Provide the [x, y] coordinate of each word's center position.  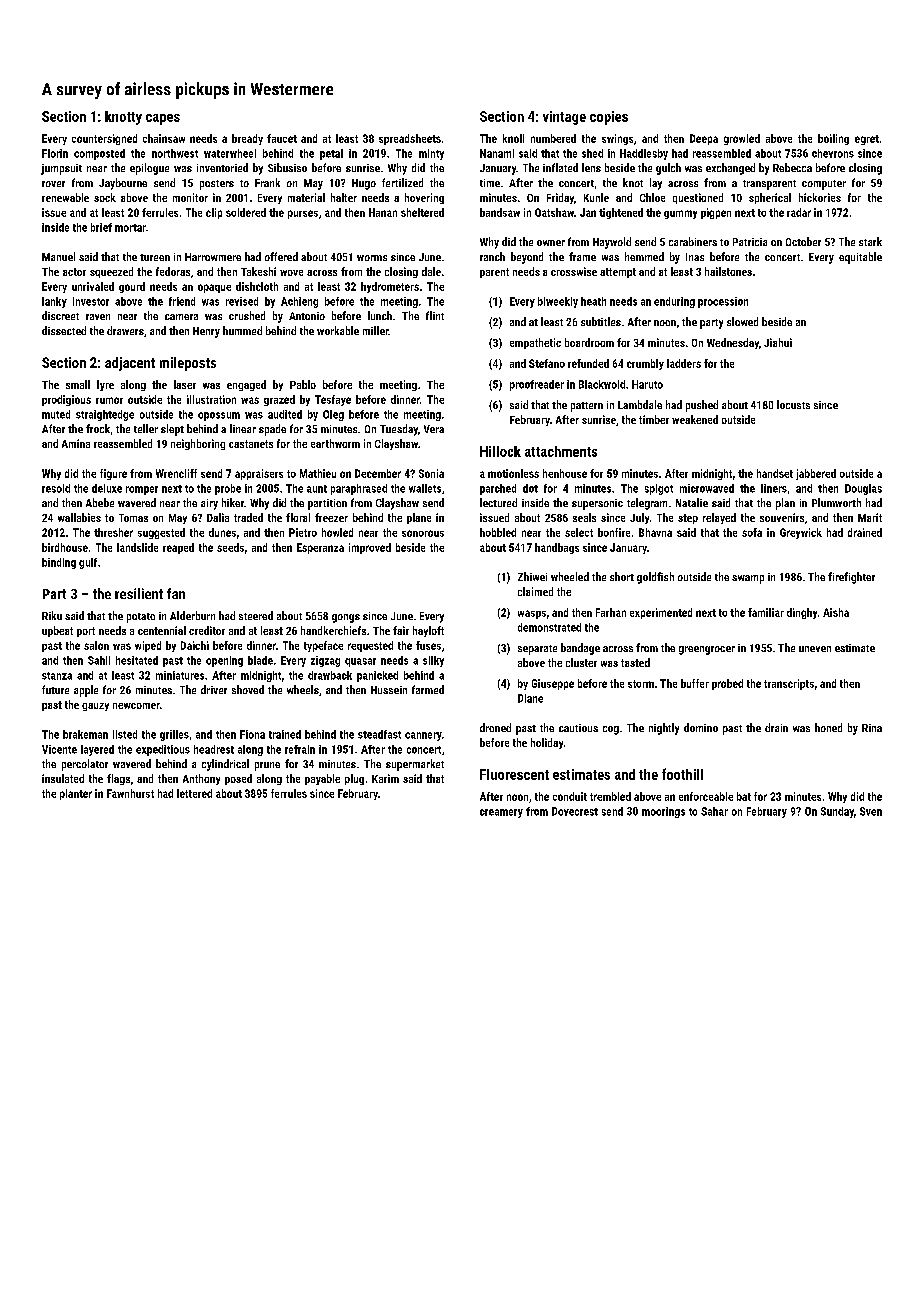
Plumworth [836, 502]
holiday [547, 743]
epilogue [149, 169]
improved [370, 548]
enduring [674, 302]
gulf [88, 563]
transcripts [789, 684]
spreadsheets [410, 139]
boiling [833, 139]
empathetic [535, 343]
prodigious [66, 400]
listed [125, 734]
